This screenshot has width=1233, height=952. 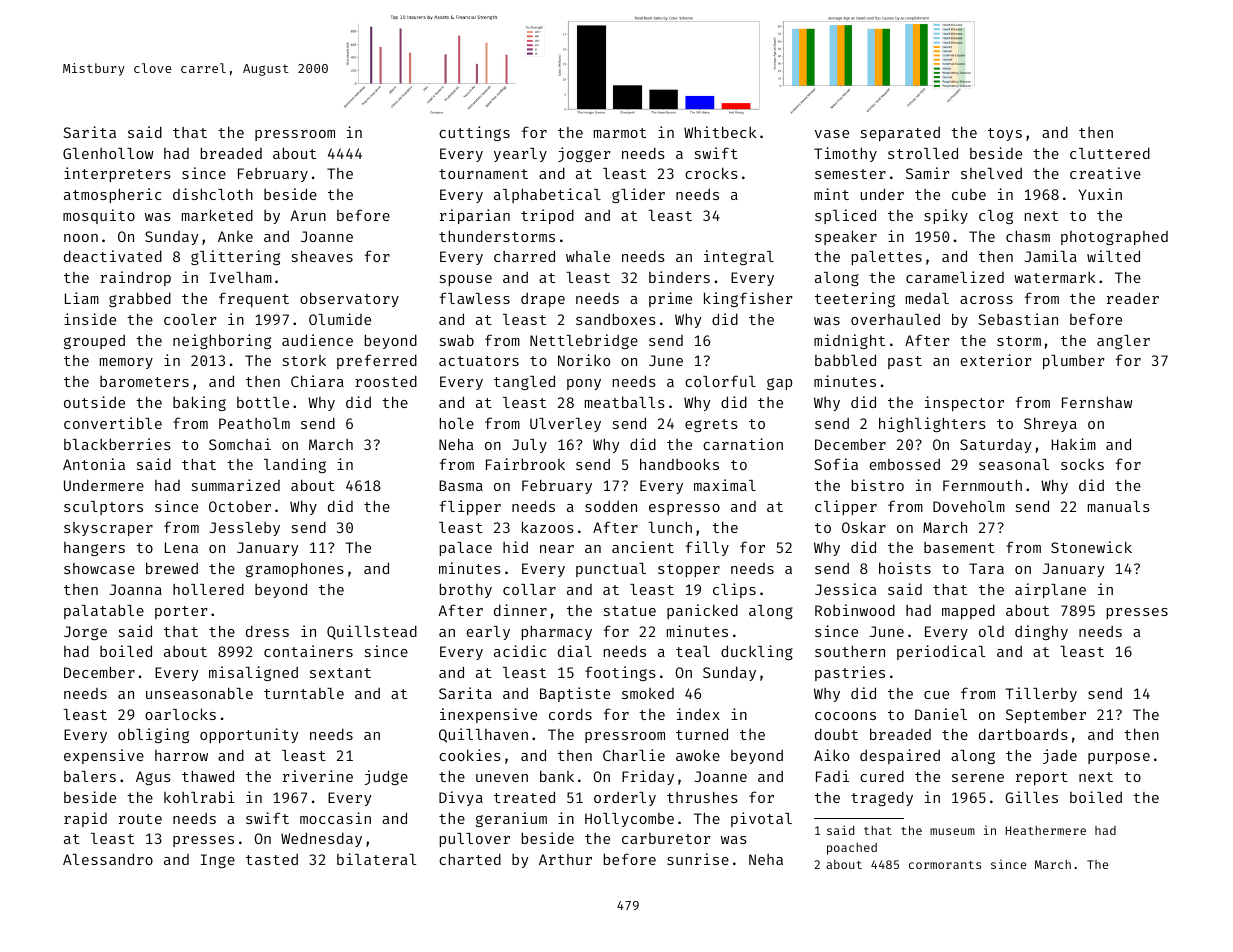 What do you see at coordinates (85, 819) in the screenshot?
I see `rapid` at bounding box center [85, 819].
